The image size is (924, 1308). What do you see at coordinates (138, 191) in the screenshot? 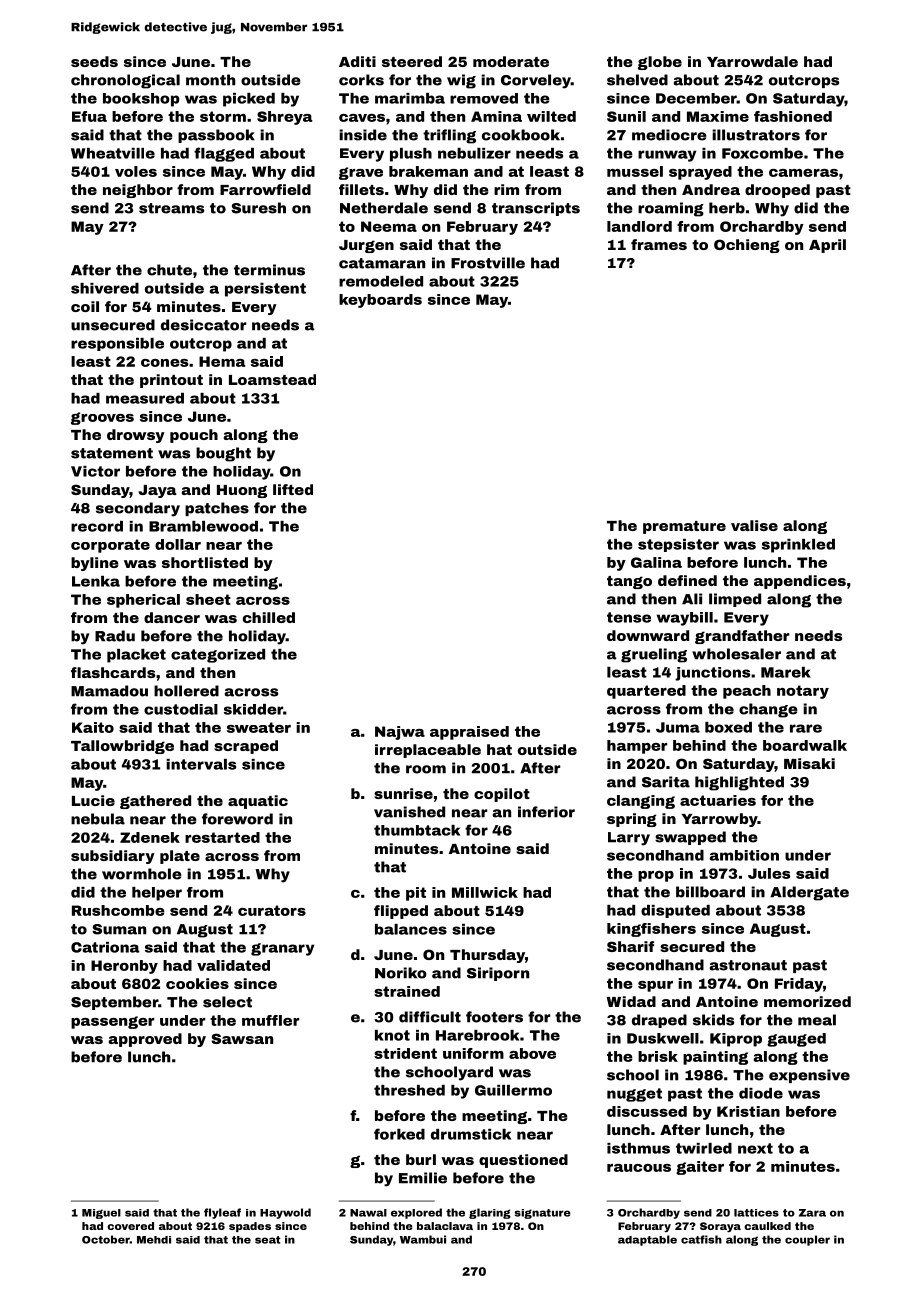
I see `neighbor` at bounding box center [138, 191].
